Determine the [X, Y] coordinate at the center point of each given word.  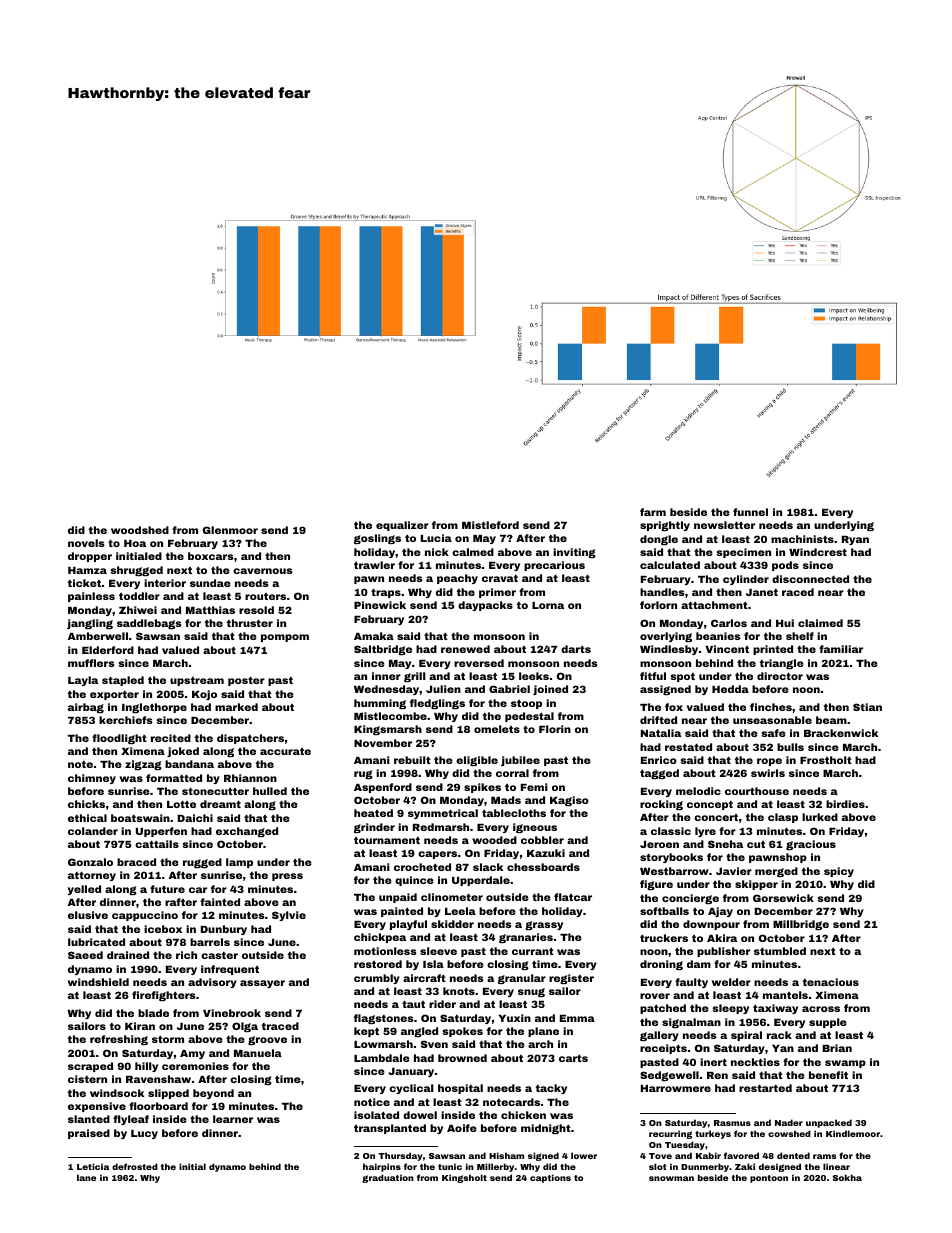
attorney [92, 876]
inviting [574, 553]
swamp [845, 1064]
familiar [841, 649]
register [571, 979]
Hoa [135, 543]
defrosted [135, 1166]
